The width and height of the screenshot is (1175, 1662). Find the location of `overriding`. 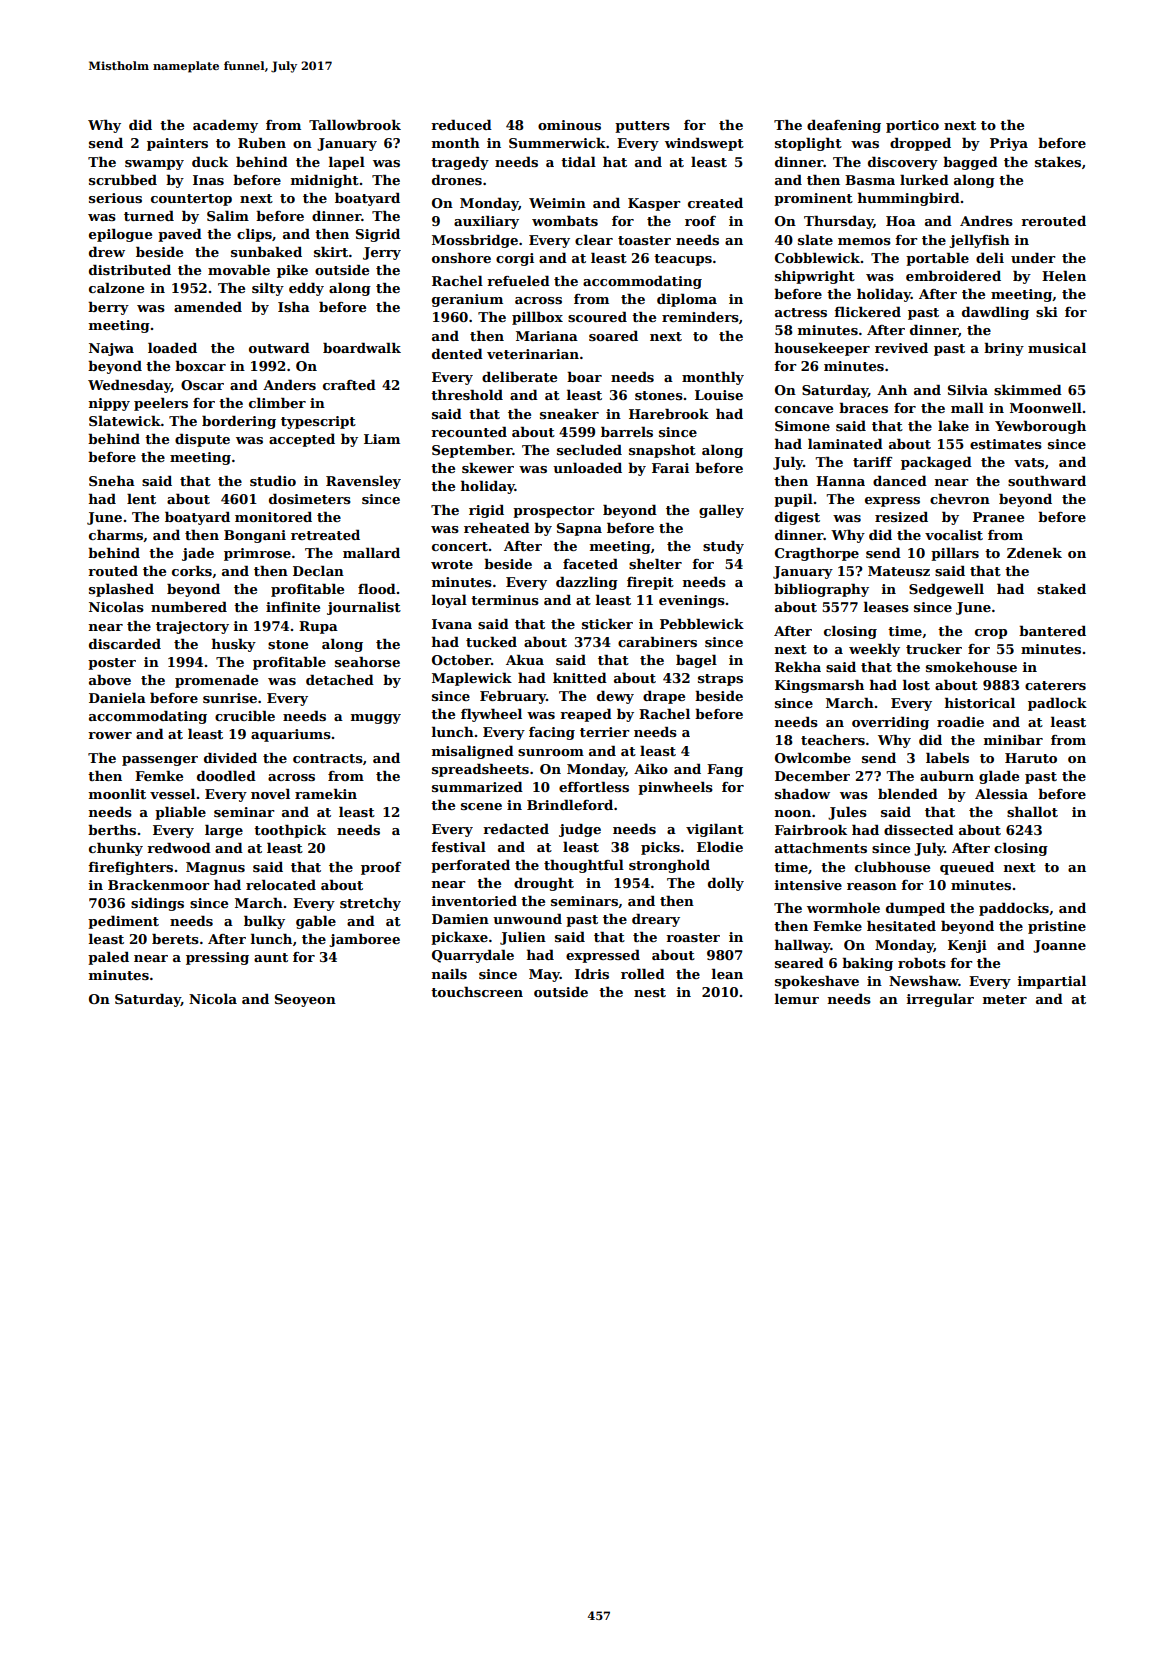

overriding is located at coordinates (890, 723).
